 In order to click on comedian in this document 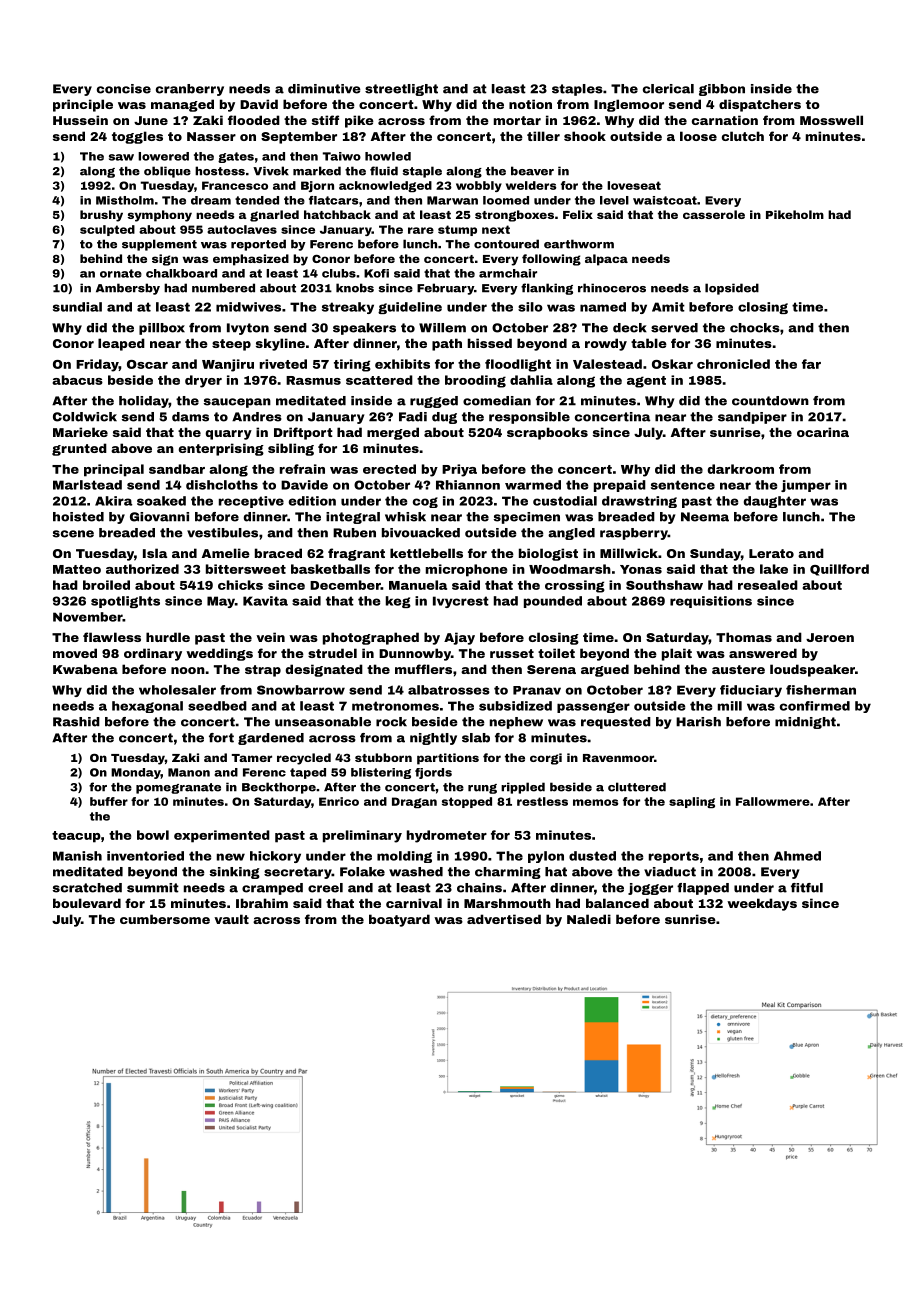, I will do `click(497, 401)`.
